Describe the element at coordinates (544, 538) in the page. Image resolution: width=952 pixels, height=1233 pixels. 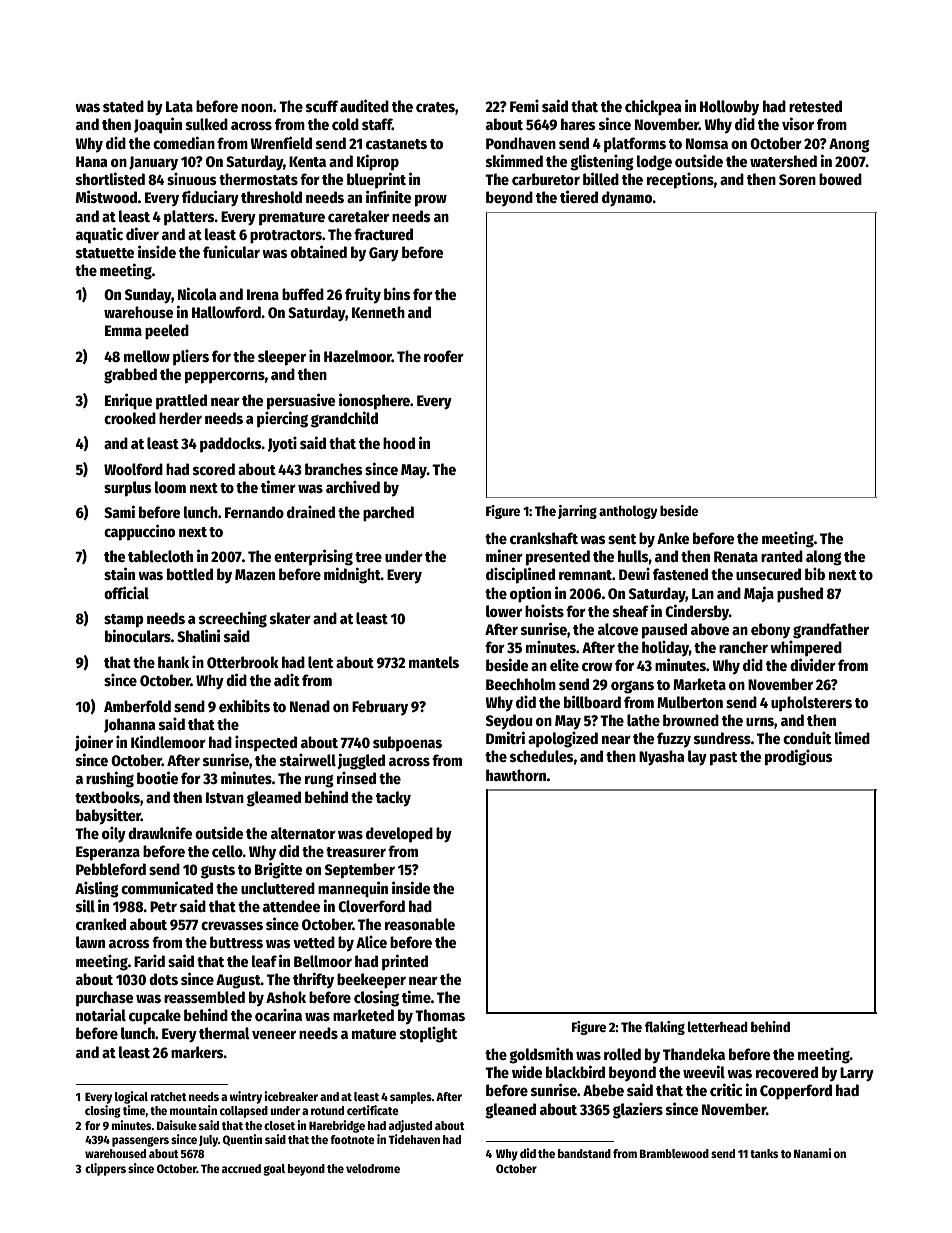
I see `crankshaft` at that location.
